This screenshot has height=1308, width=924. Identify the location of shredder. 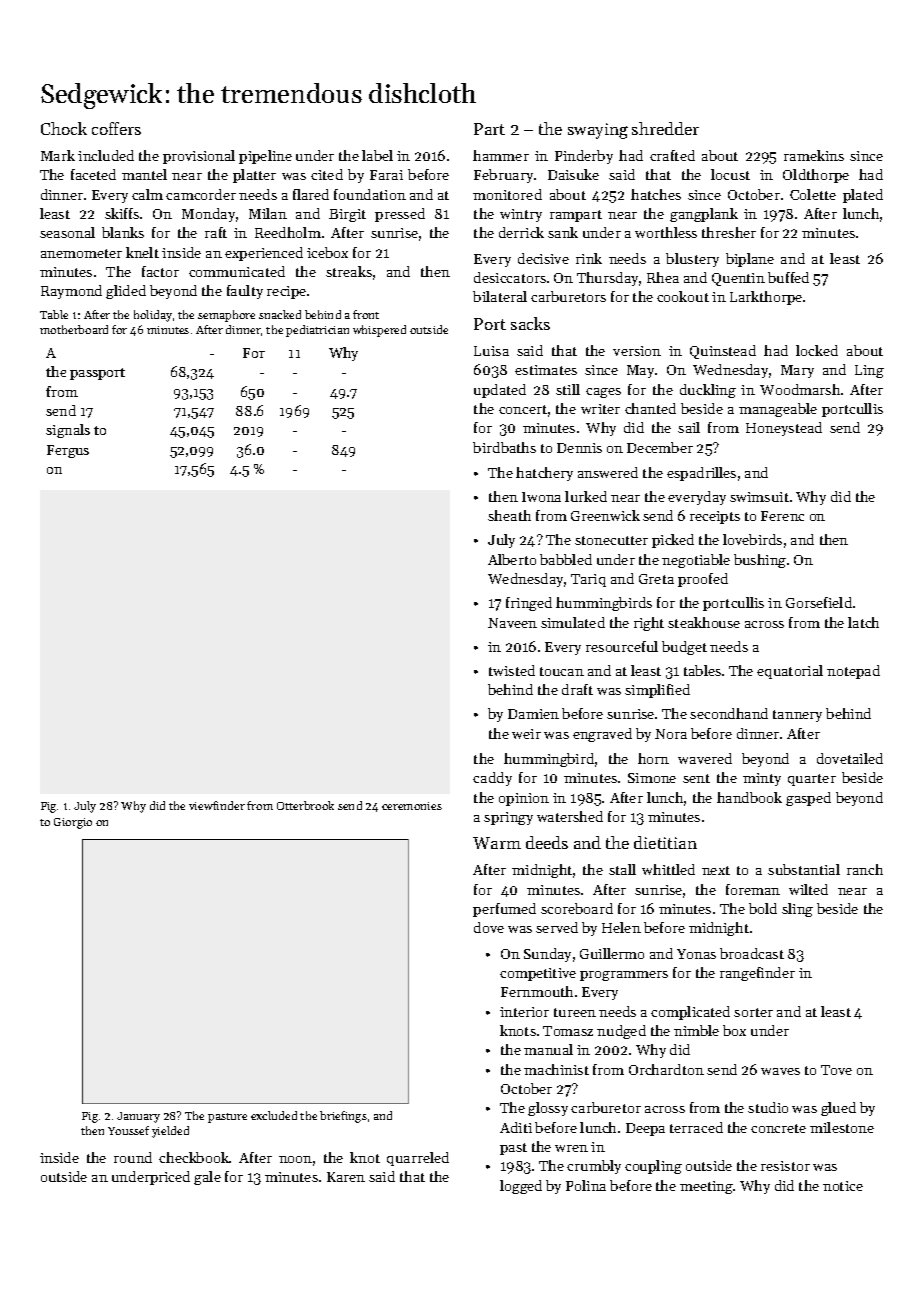
(665, 128).
